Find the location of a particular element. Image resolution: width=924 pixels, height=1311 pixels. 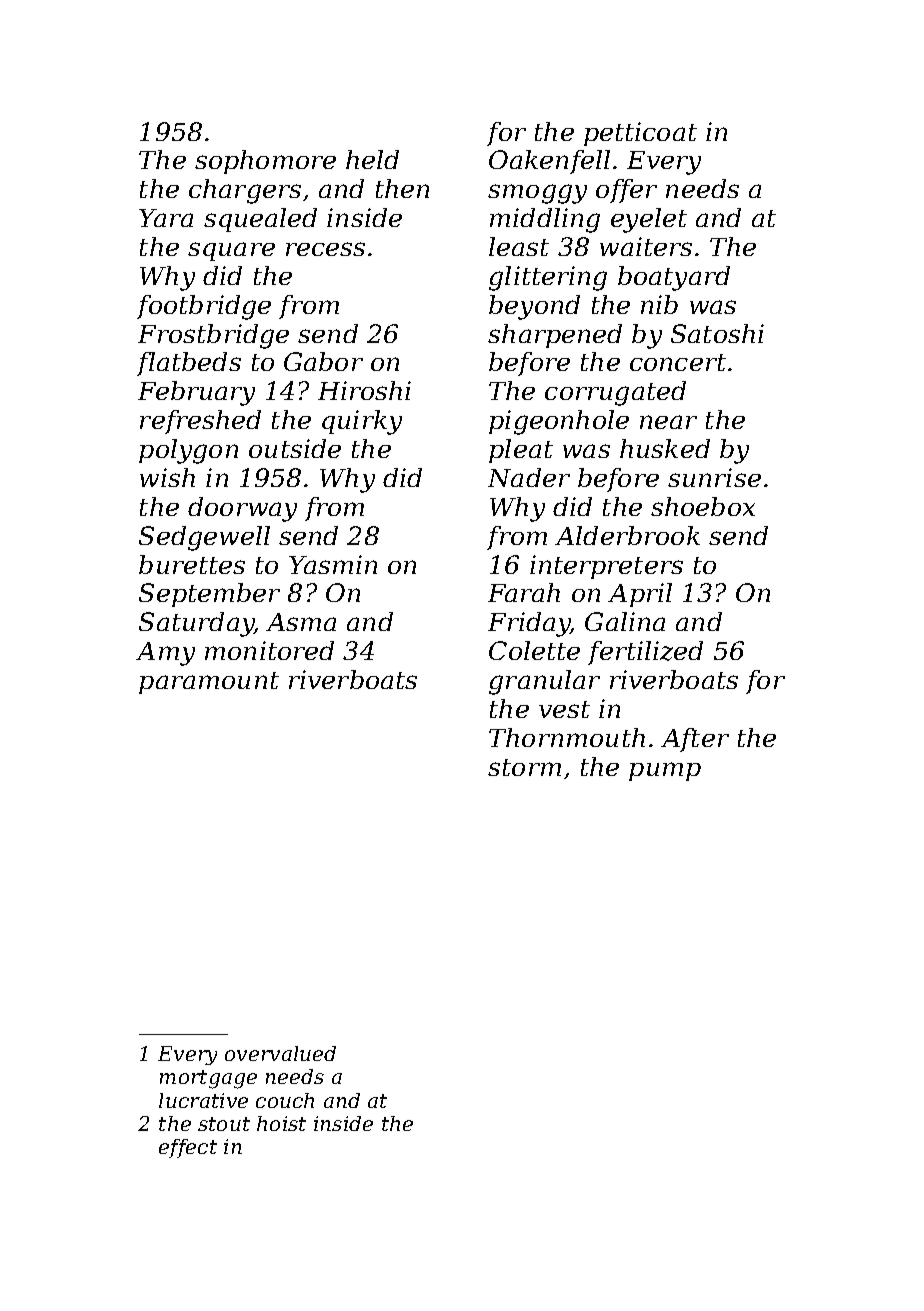

After is located at coordinates (695, 740).
